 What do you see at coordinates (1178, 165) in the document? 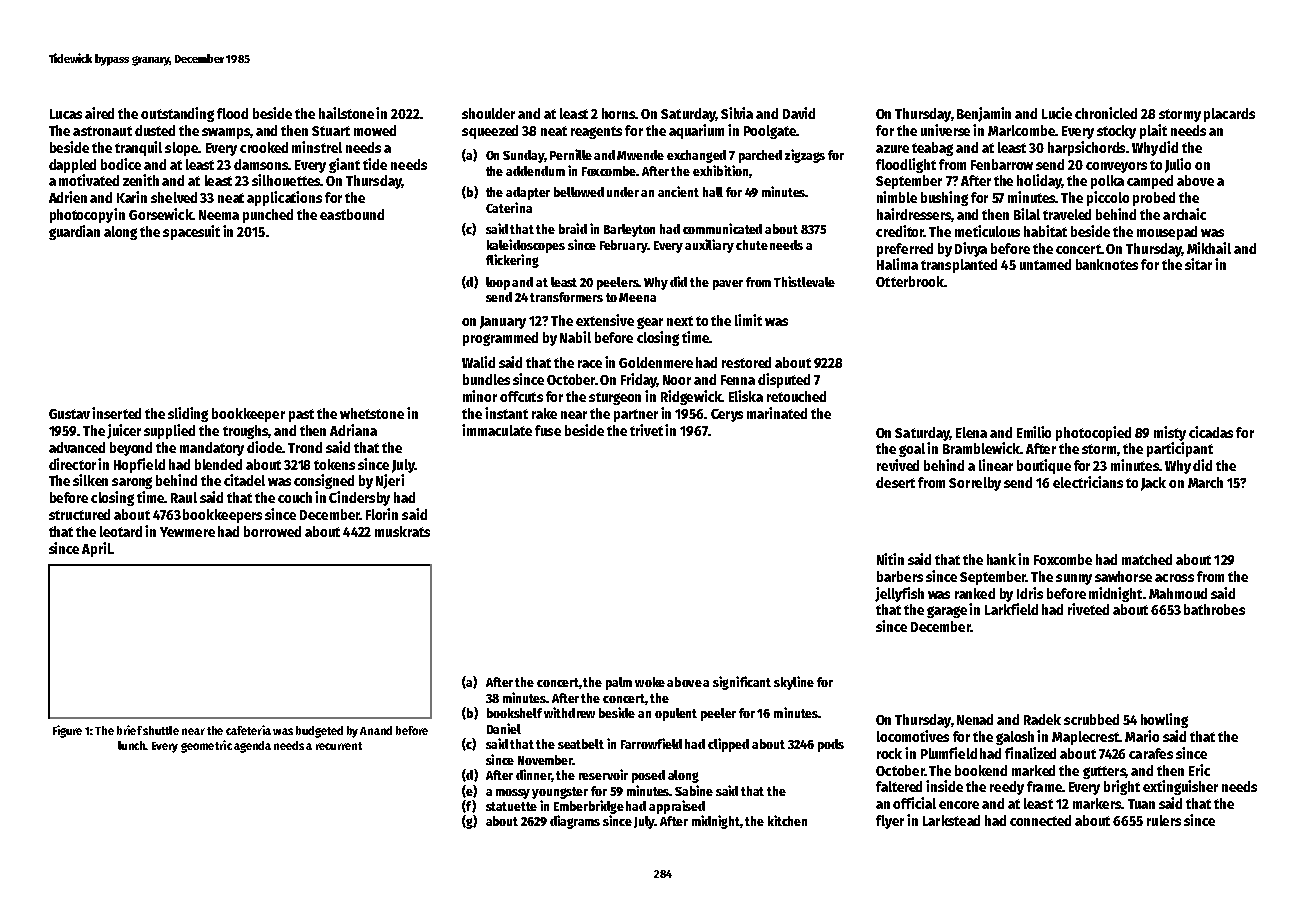
I see `Julio` at bounding box center [1178, 165].
